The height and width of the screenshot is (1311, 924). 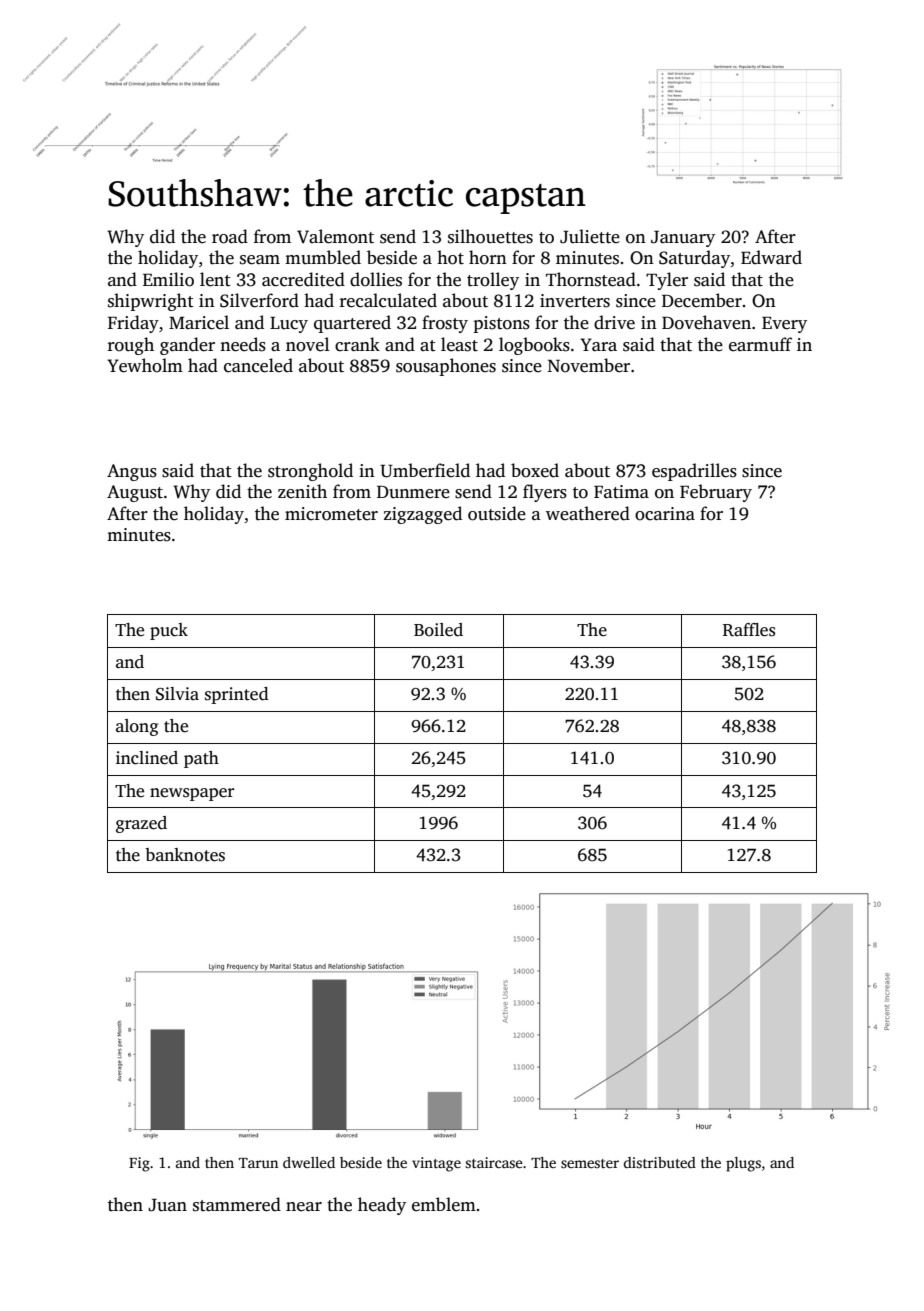 What do you see at coordinates (743, 1164) in the screenshot?
I see `plugs` at bounding box center [743, 1164].
